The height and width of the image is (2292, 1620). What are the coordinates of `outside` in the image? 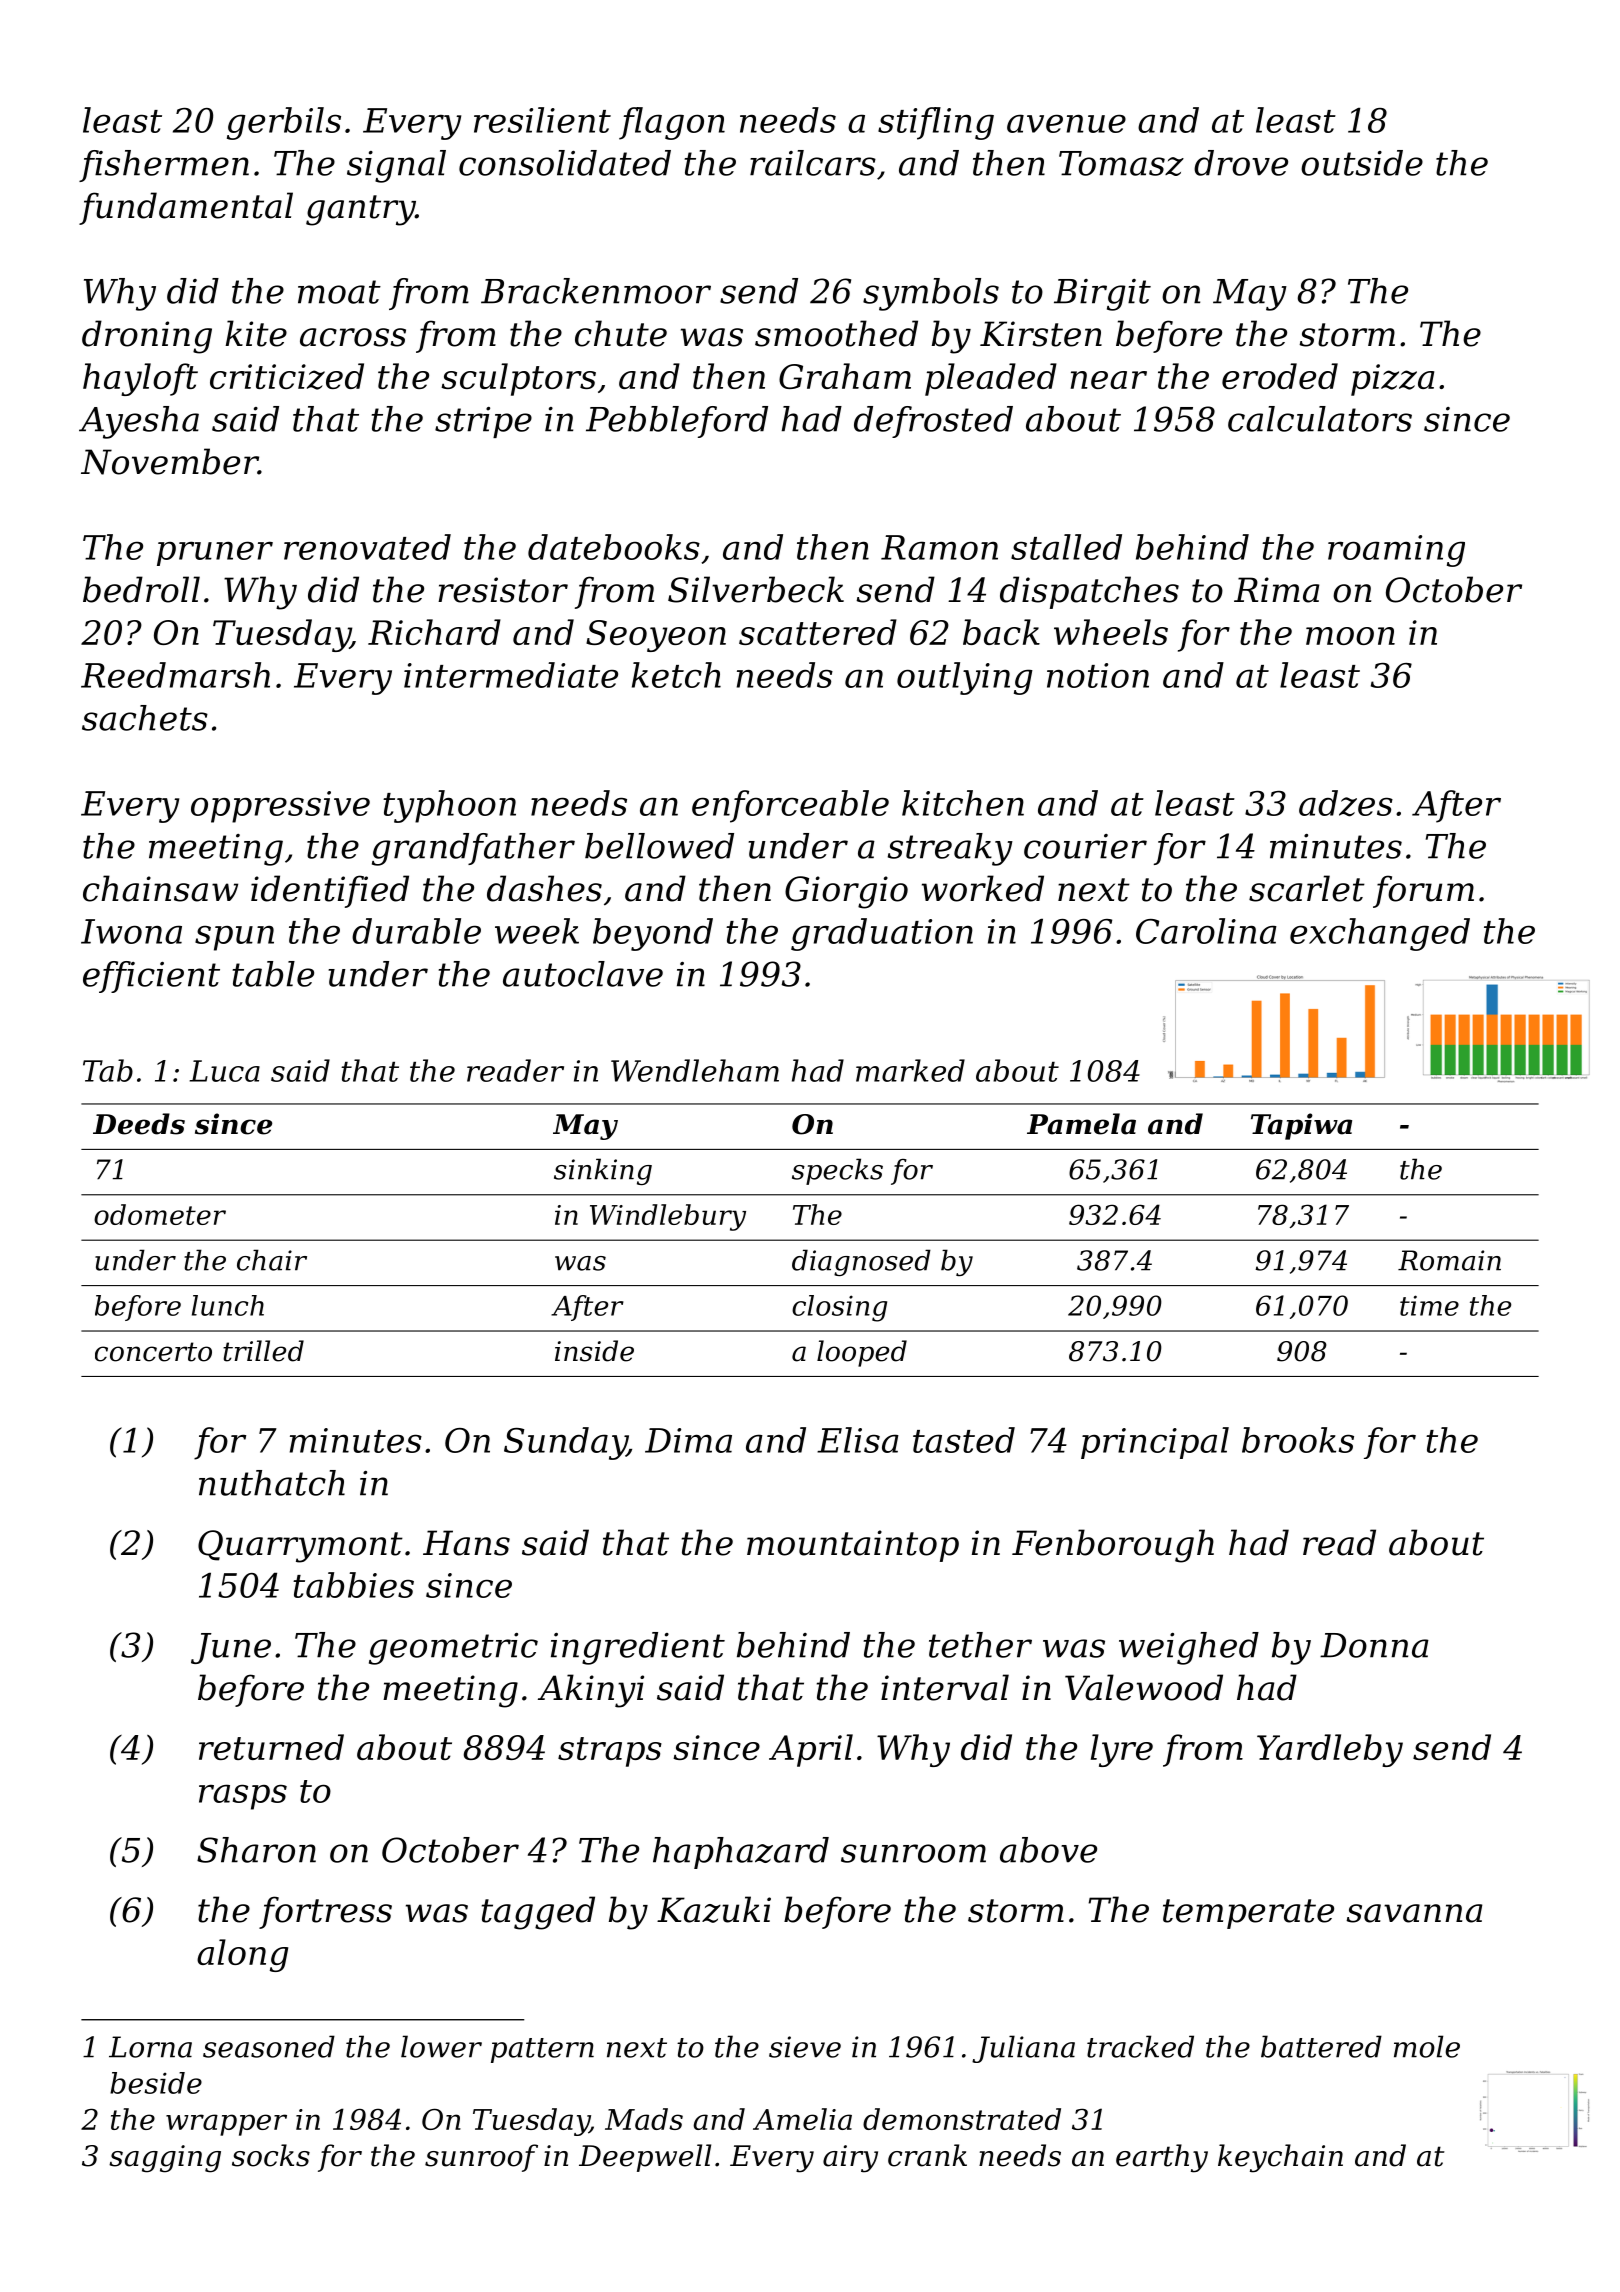 It's located at (1362, 163).
